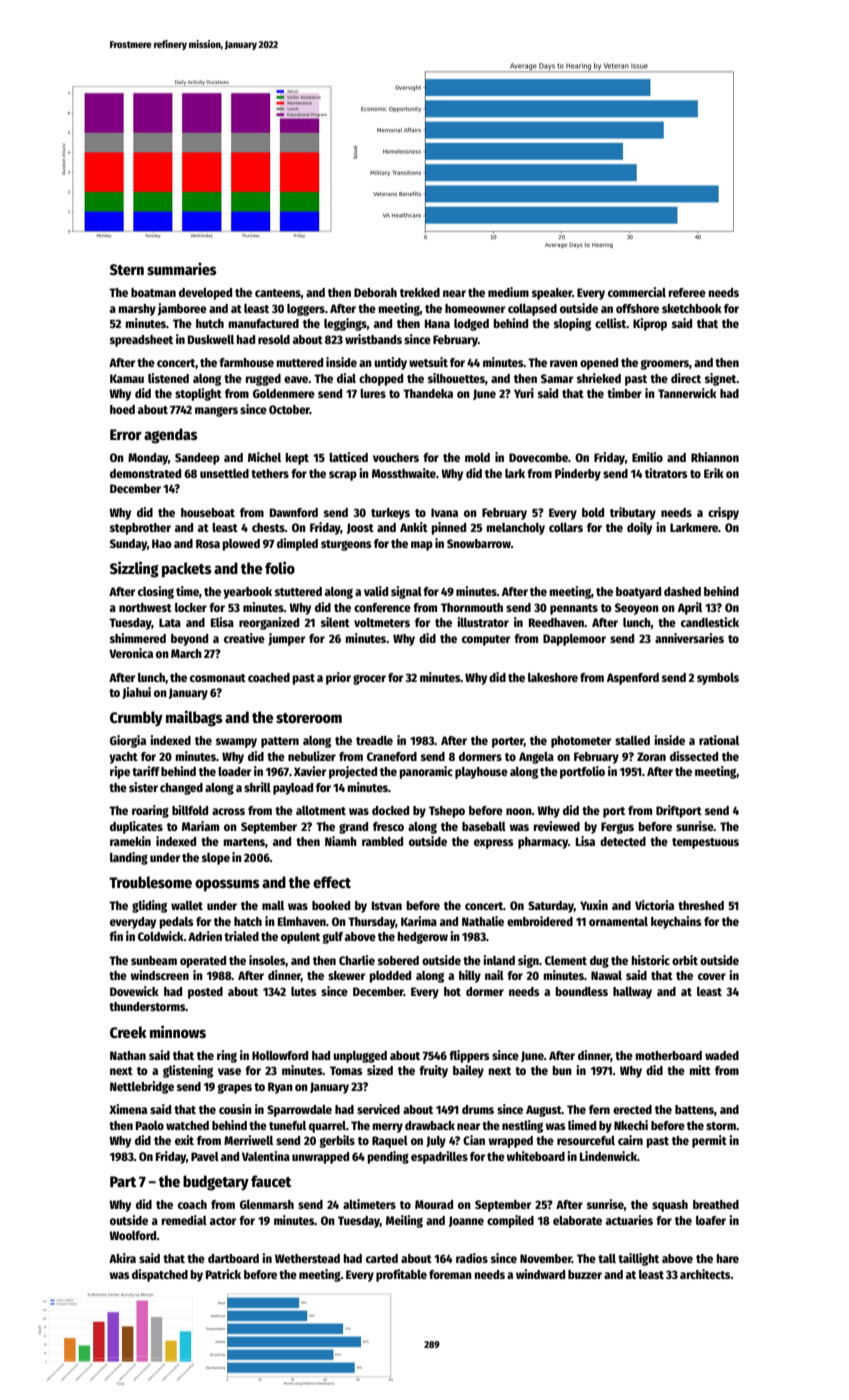  I want to click on titrators, so click(666, 473).
